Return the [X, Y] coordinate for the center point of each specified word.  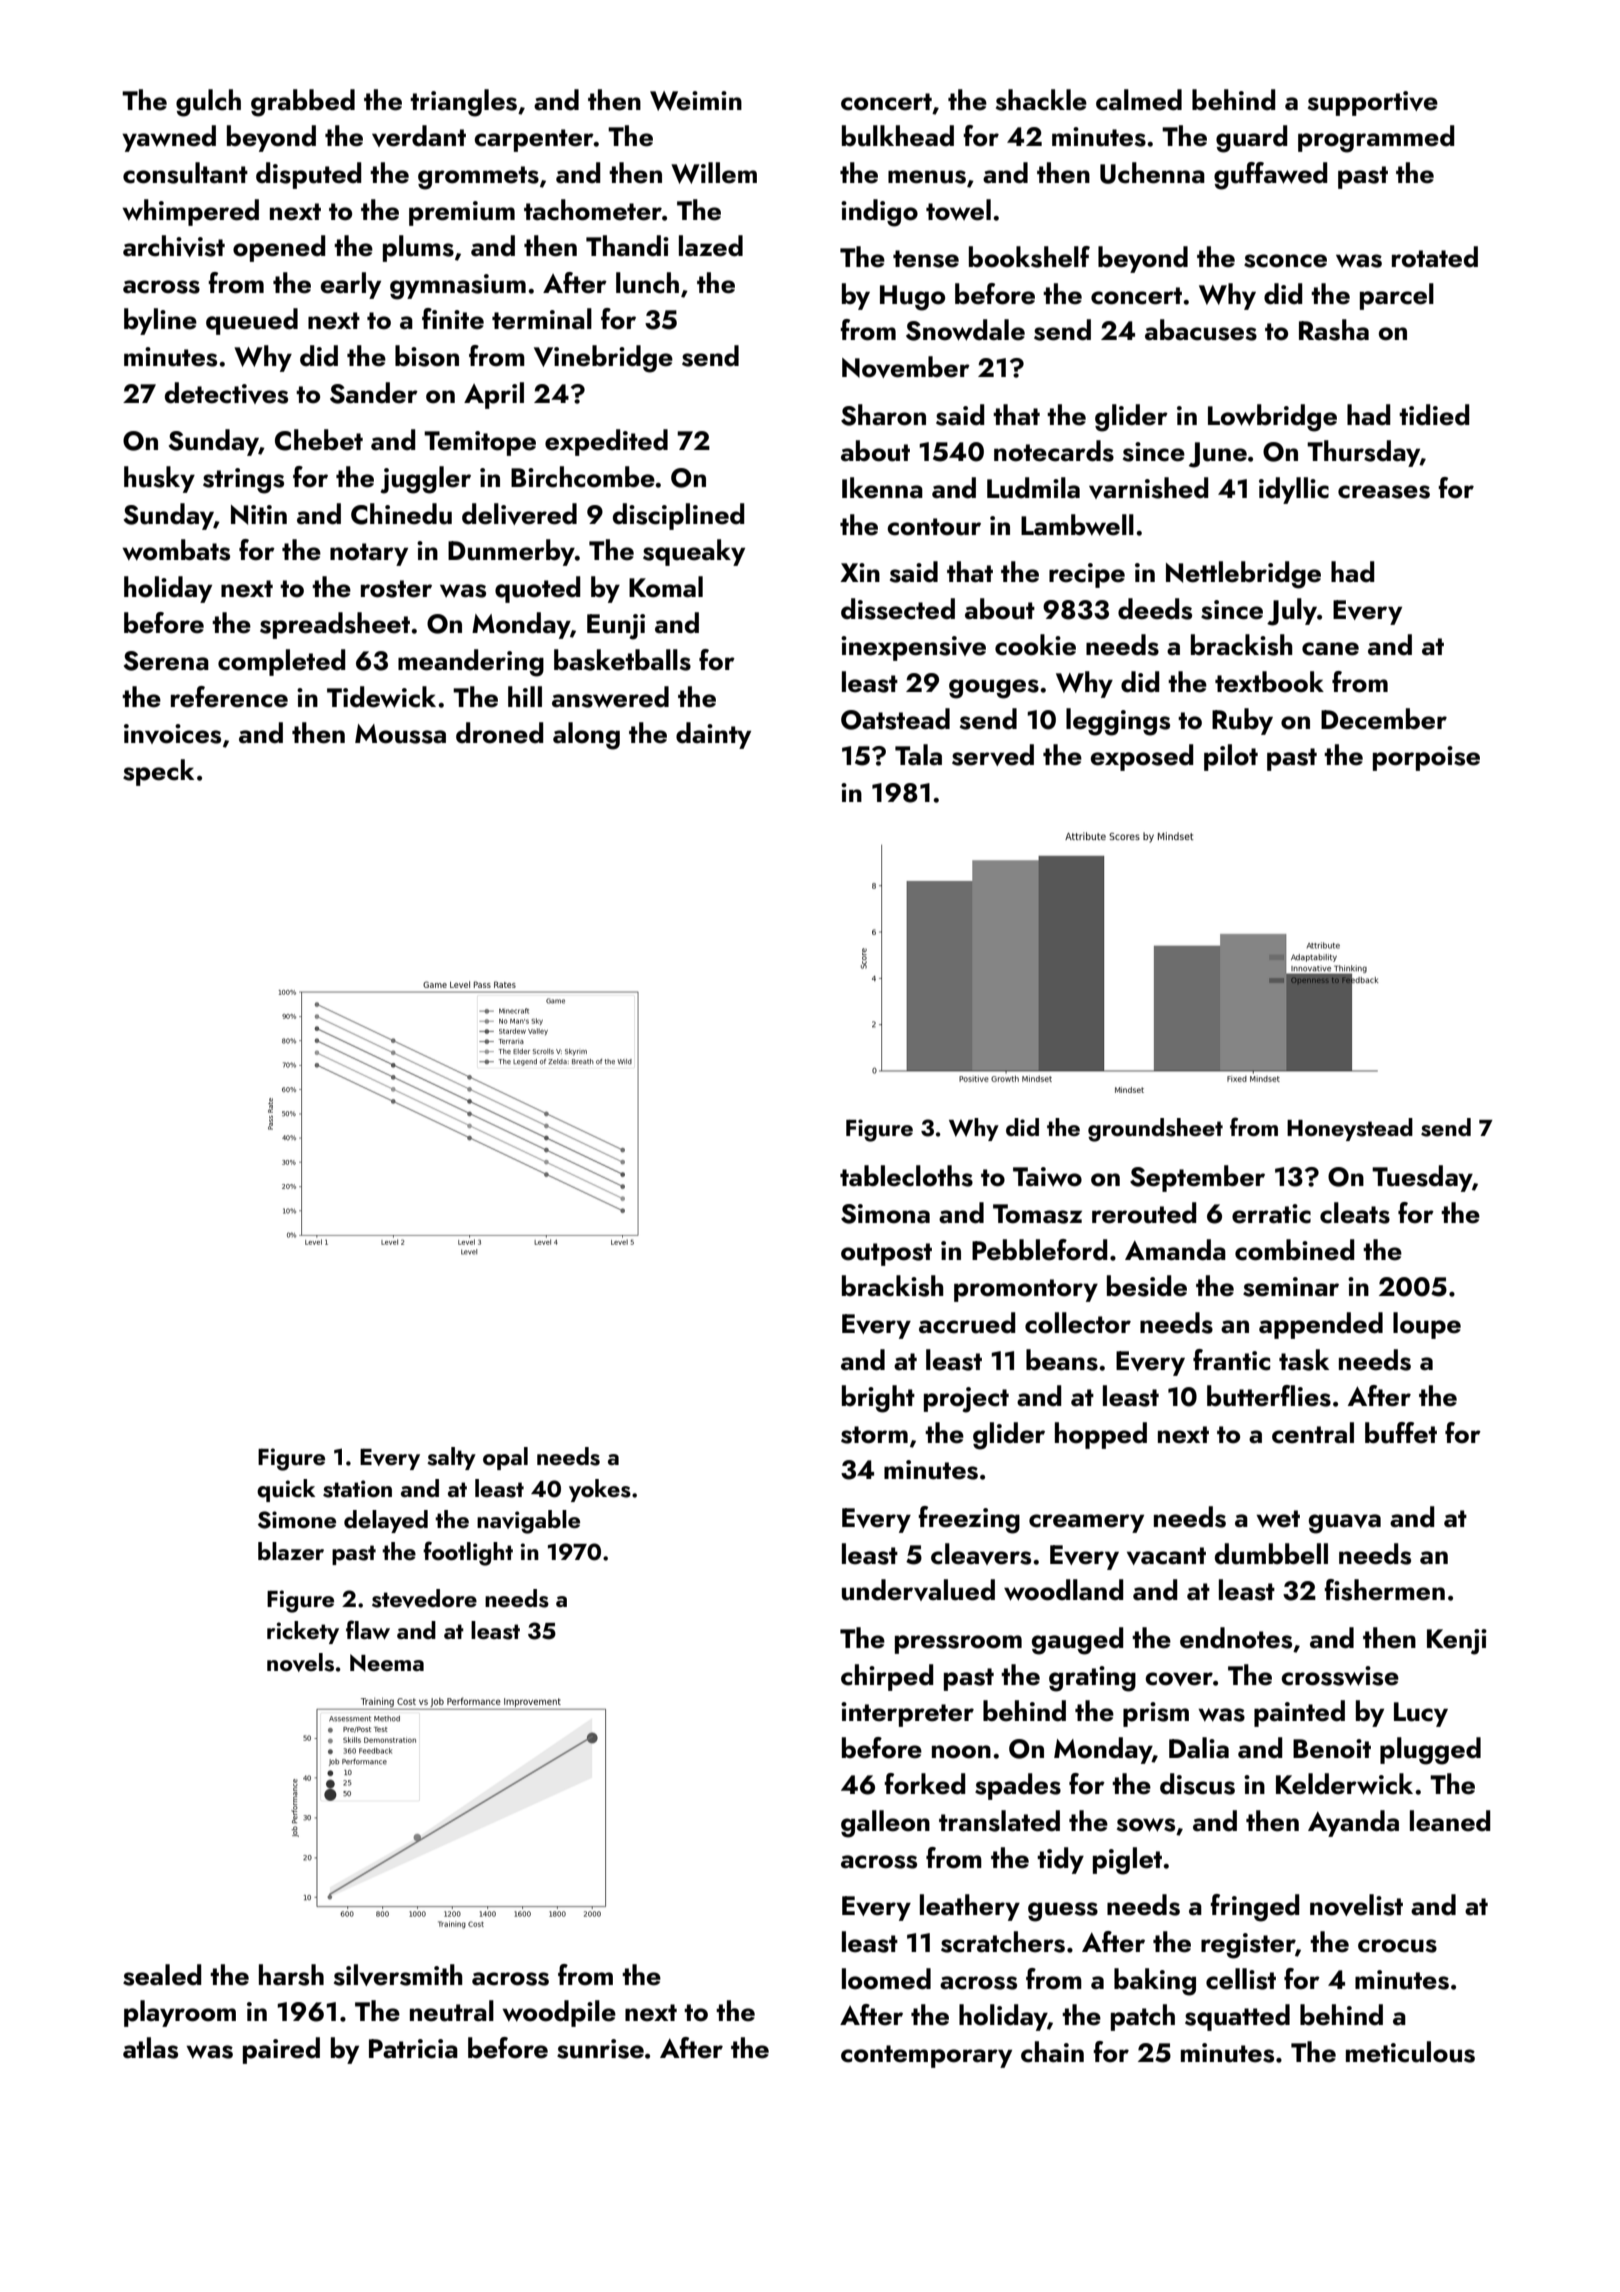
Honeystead [1350, 1129]
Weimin [696, 101]
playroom [180, 2013]
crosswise [1340, 1676]
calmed [1139, 100]
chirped [887, 1677]
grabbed [303, 103]
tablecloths [906, 1176]
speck [158, 772]
